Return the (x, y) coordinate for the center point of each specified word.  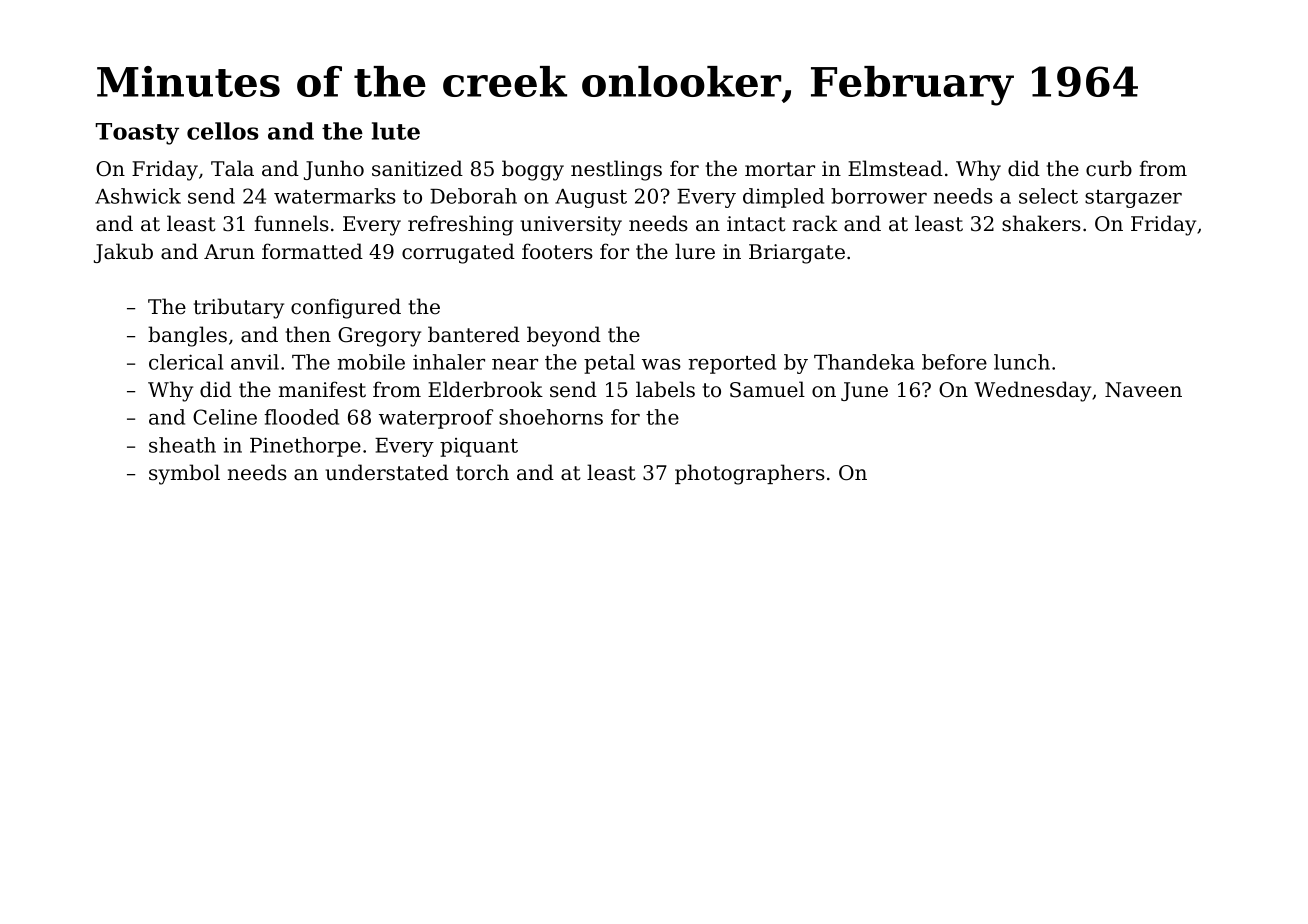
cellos (223, 131)
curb (1109, 168)
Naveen (1143, 390)
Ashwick (138, 196)
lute (396, 131)
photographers (750, 474)
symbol (184, 474)
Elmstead (895, 168)
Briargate (797, 254)
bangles (187, 336)
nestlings (616, 170)
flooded (301, 417)
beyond (564, 336)
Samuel (767, 389)
